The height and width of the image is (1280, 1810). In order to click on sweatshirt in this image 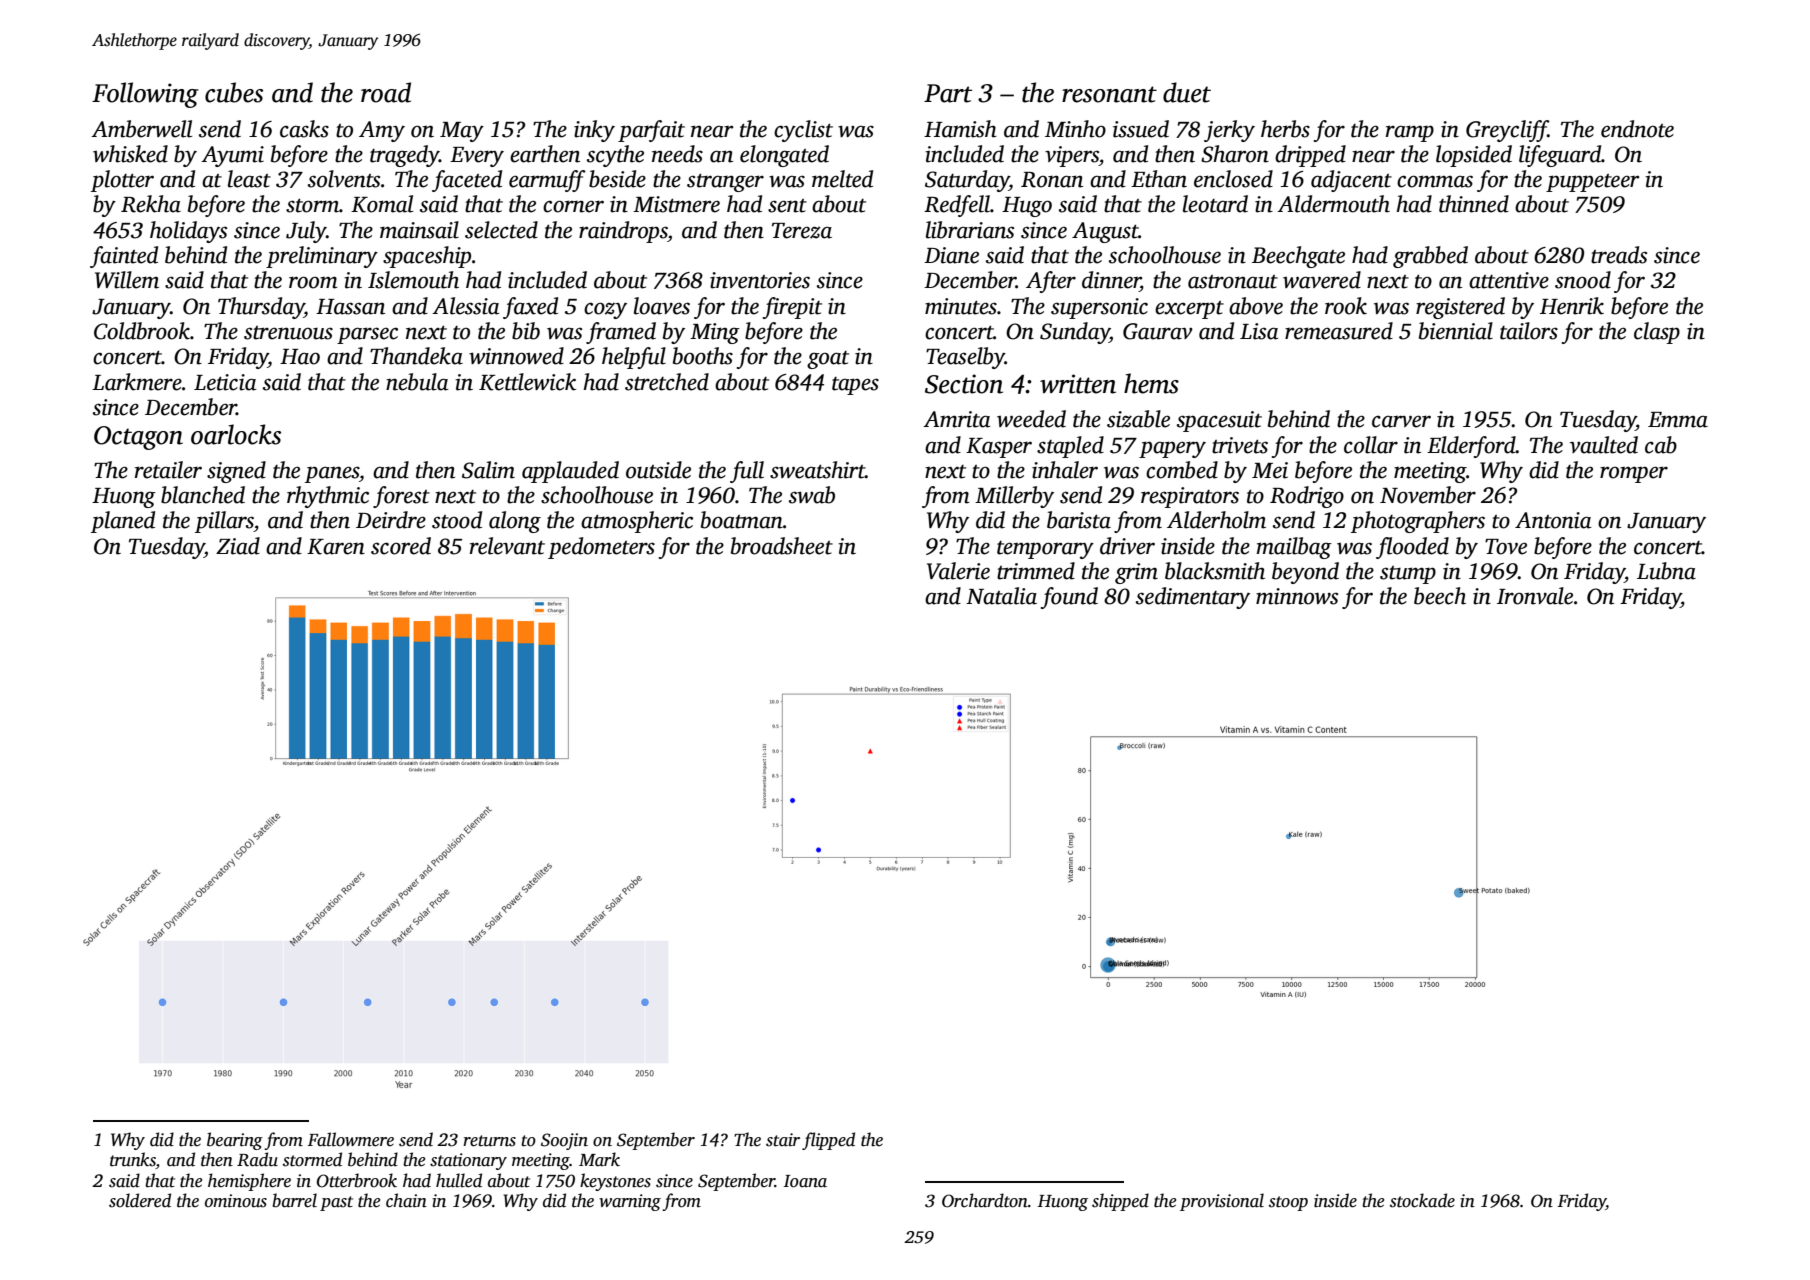, I will do `click(817, 470)`.
